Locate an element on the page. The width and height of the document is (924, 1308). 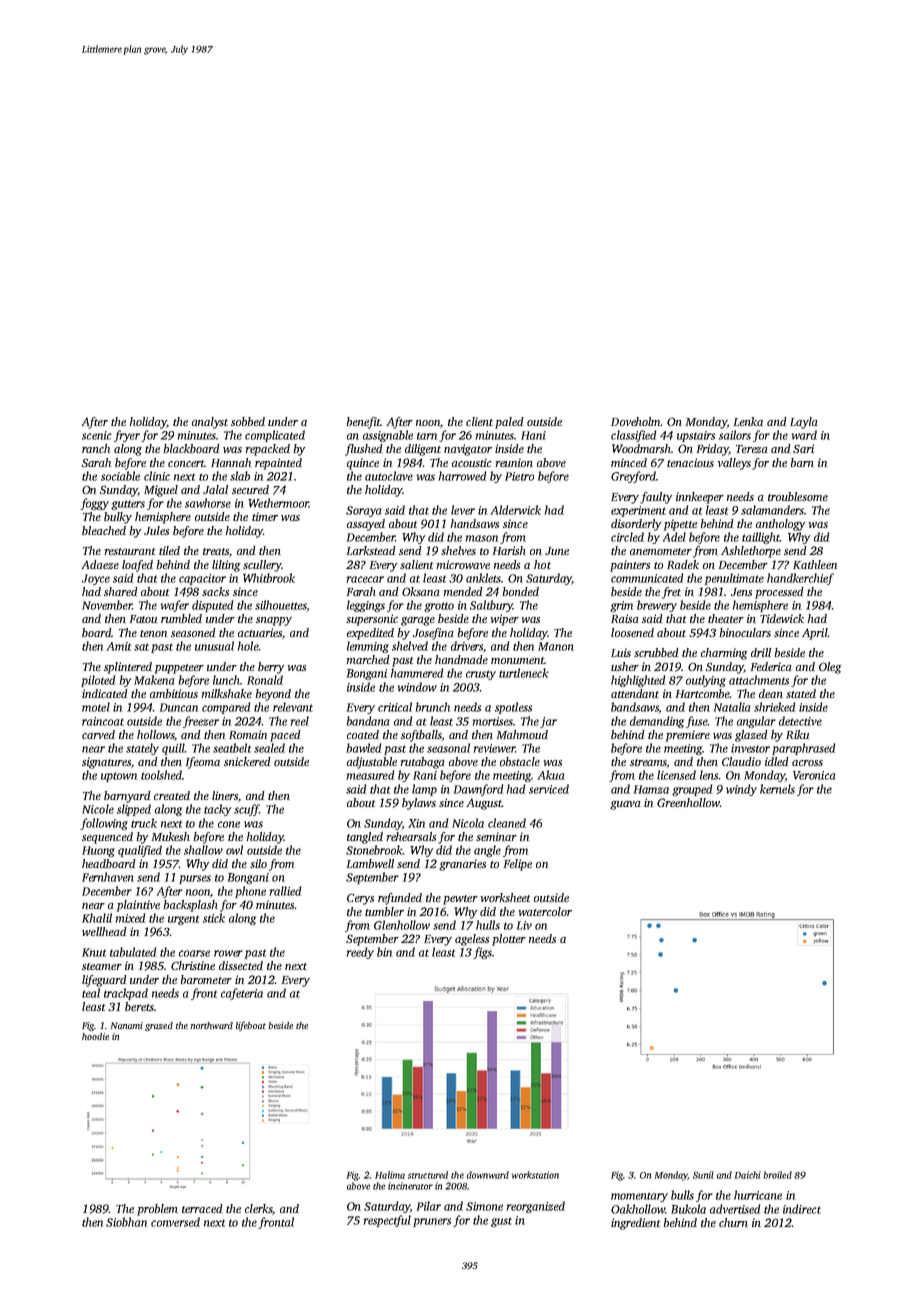
client is located at coordinates (479, 421).
